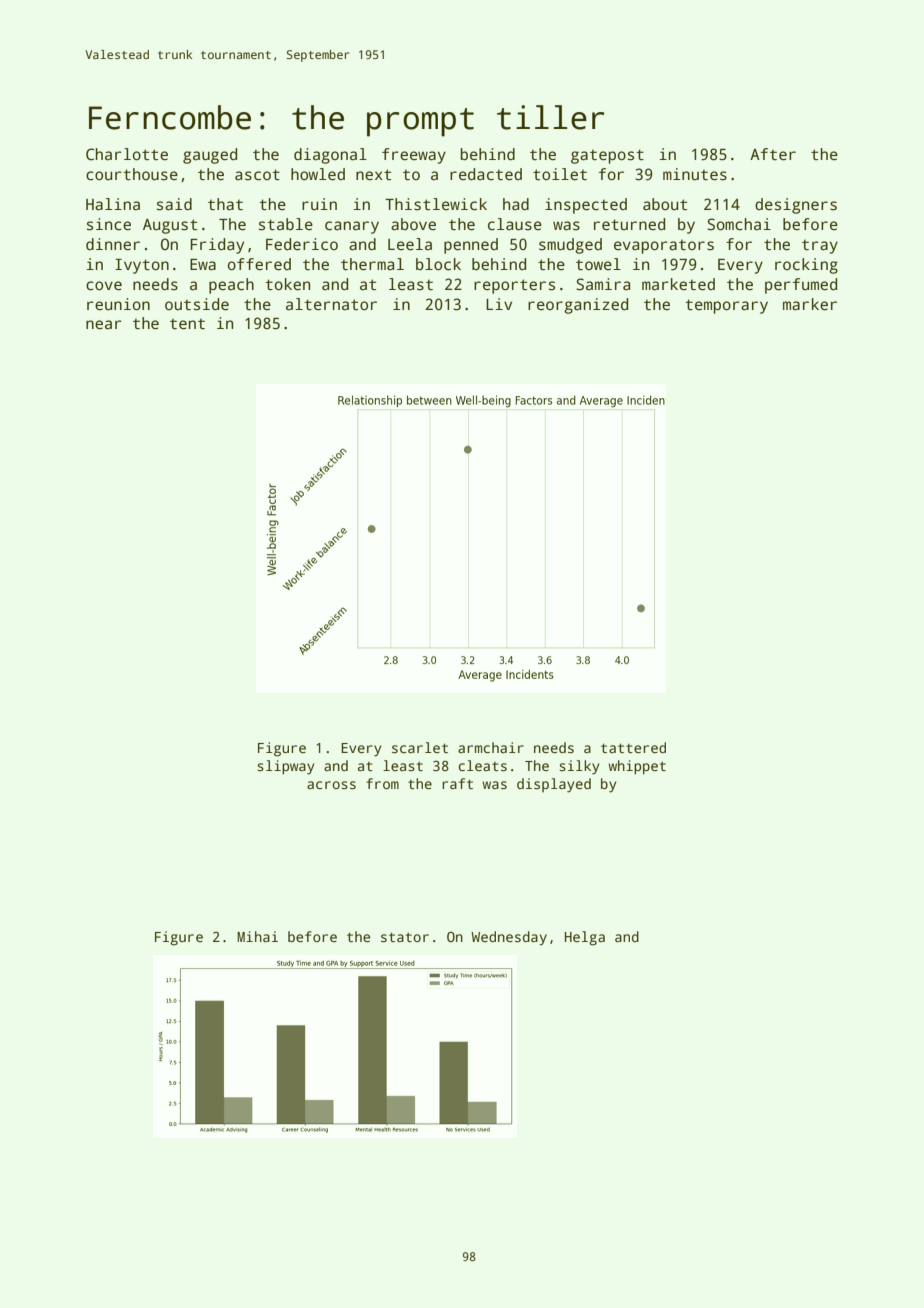 Image resolution: width=924 pixels, height=1308 pixels. What do you see at coordinates (113, 204) in the image?
I see `Halina` at bounding box center [113, 204].
